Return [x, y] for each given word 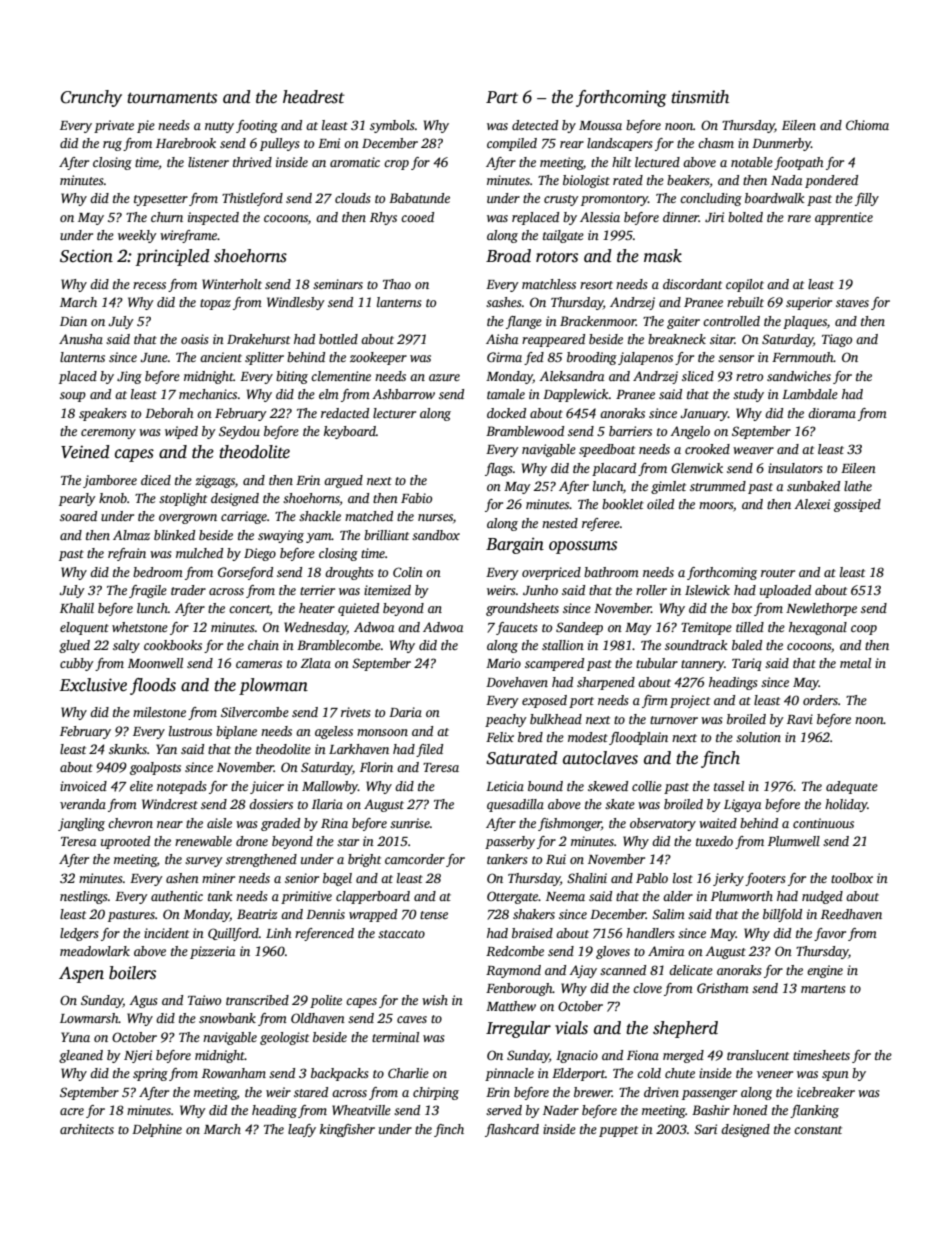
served [504, 1110]
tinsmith [700, 97]
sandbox [436, 535]
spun [835, 1076]
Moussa [600, 125]
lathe [858, 486]
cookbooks [173, 645]
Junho [540, 590]
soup [73, 397]
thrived [252, 162]
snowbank [227, 1018]
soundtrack [696, 645]
